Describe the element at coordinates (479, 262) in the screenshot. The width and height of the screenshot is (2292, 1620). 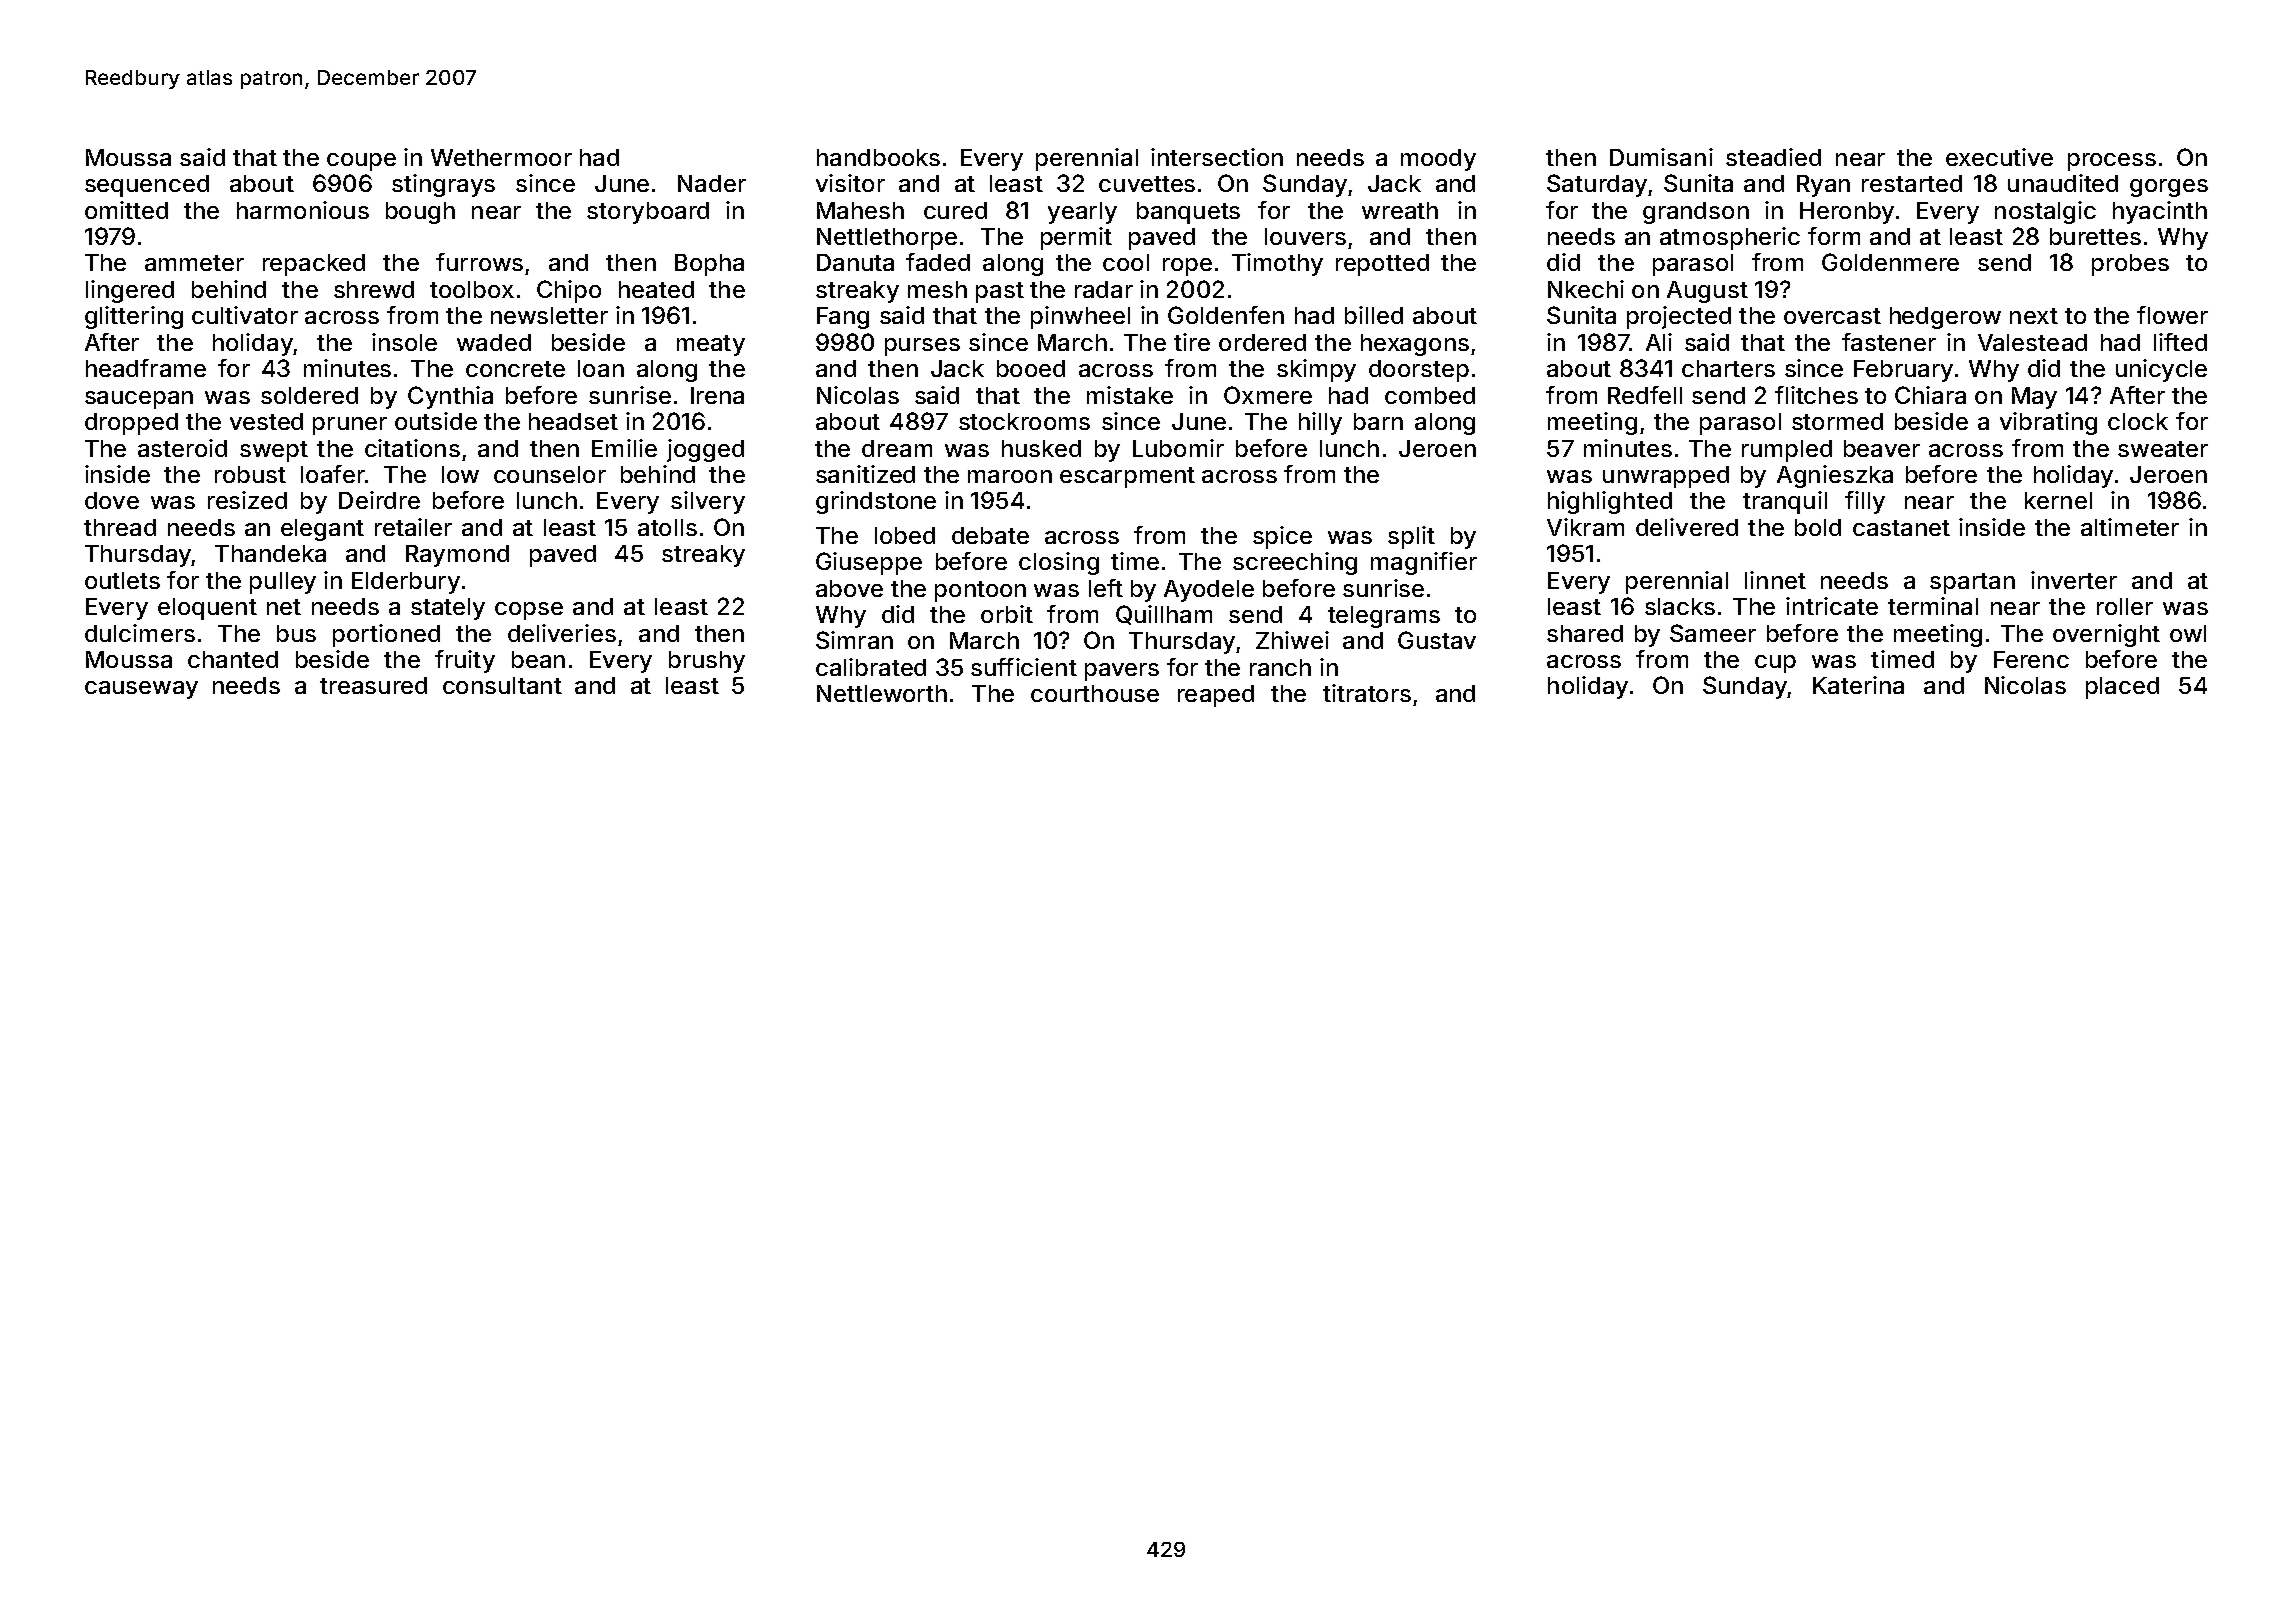
I see `furrows` at that location.
